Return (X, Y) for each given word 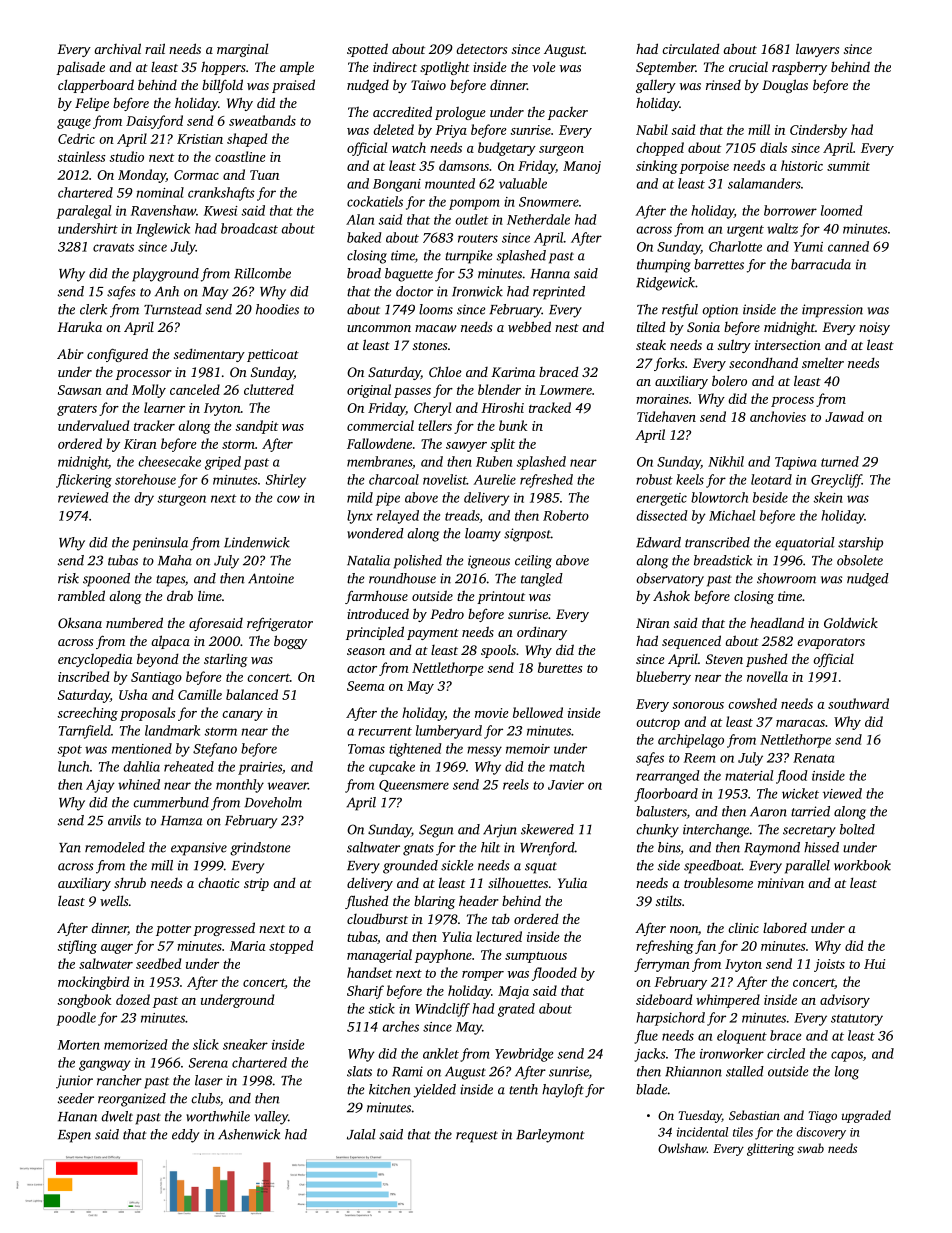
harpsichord (670, 1019)
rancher (119, 1080)
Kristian (200, 139)
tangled (542, 580)
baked (364, 237)
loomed (842, 210)
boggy (290, 642)
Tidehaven (666, 416)
